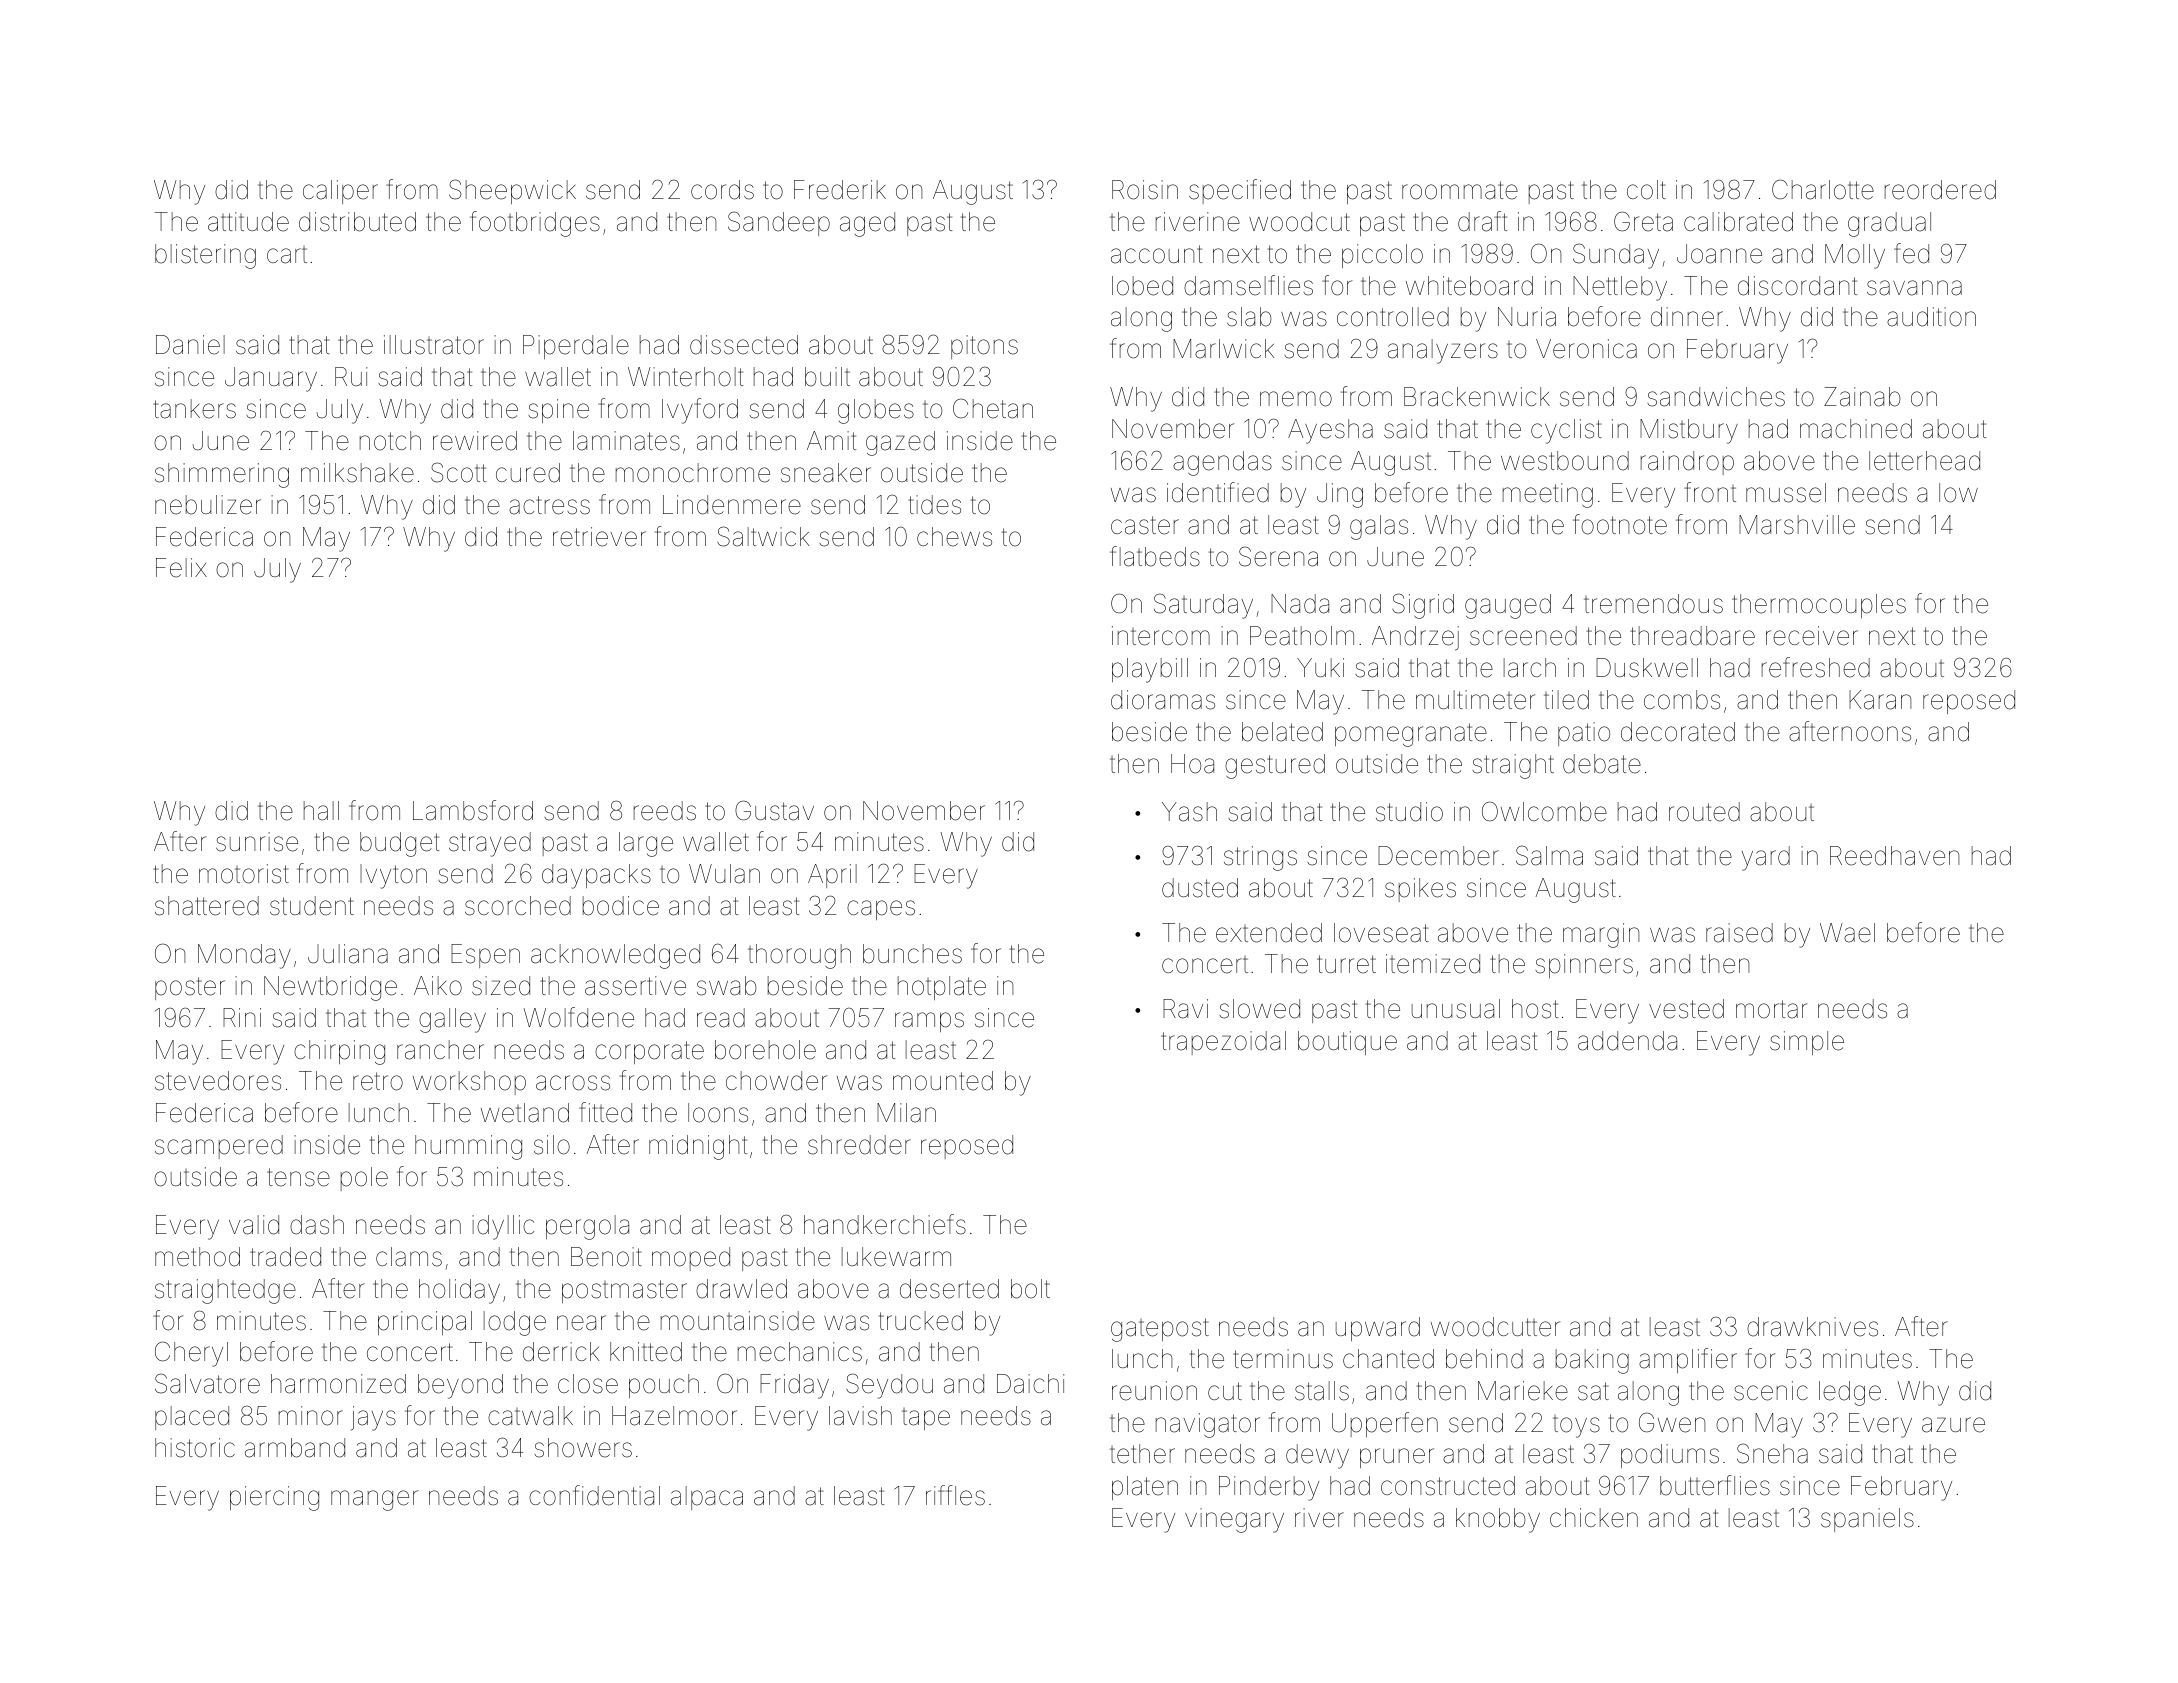 This image has height=1683, width=2178. Describe the element at coordinates (1189, 812) in the image. I see `Yash` at that location.
